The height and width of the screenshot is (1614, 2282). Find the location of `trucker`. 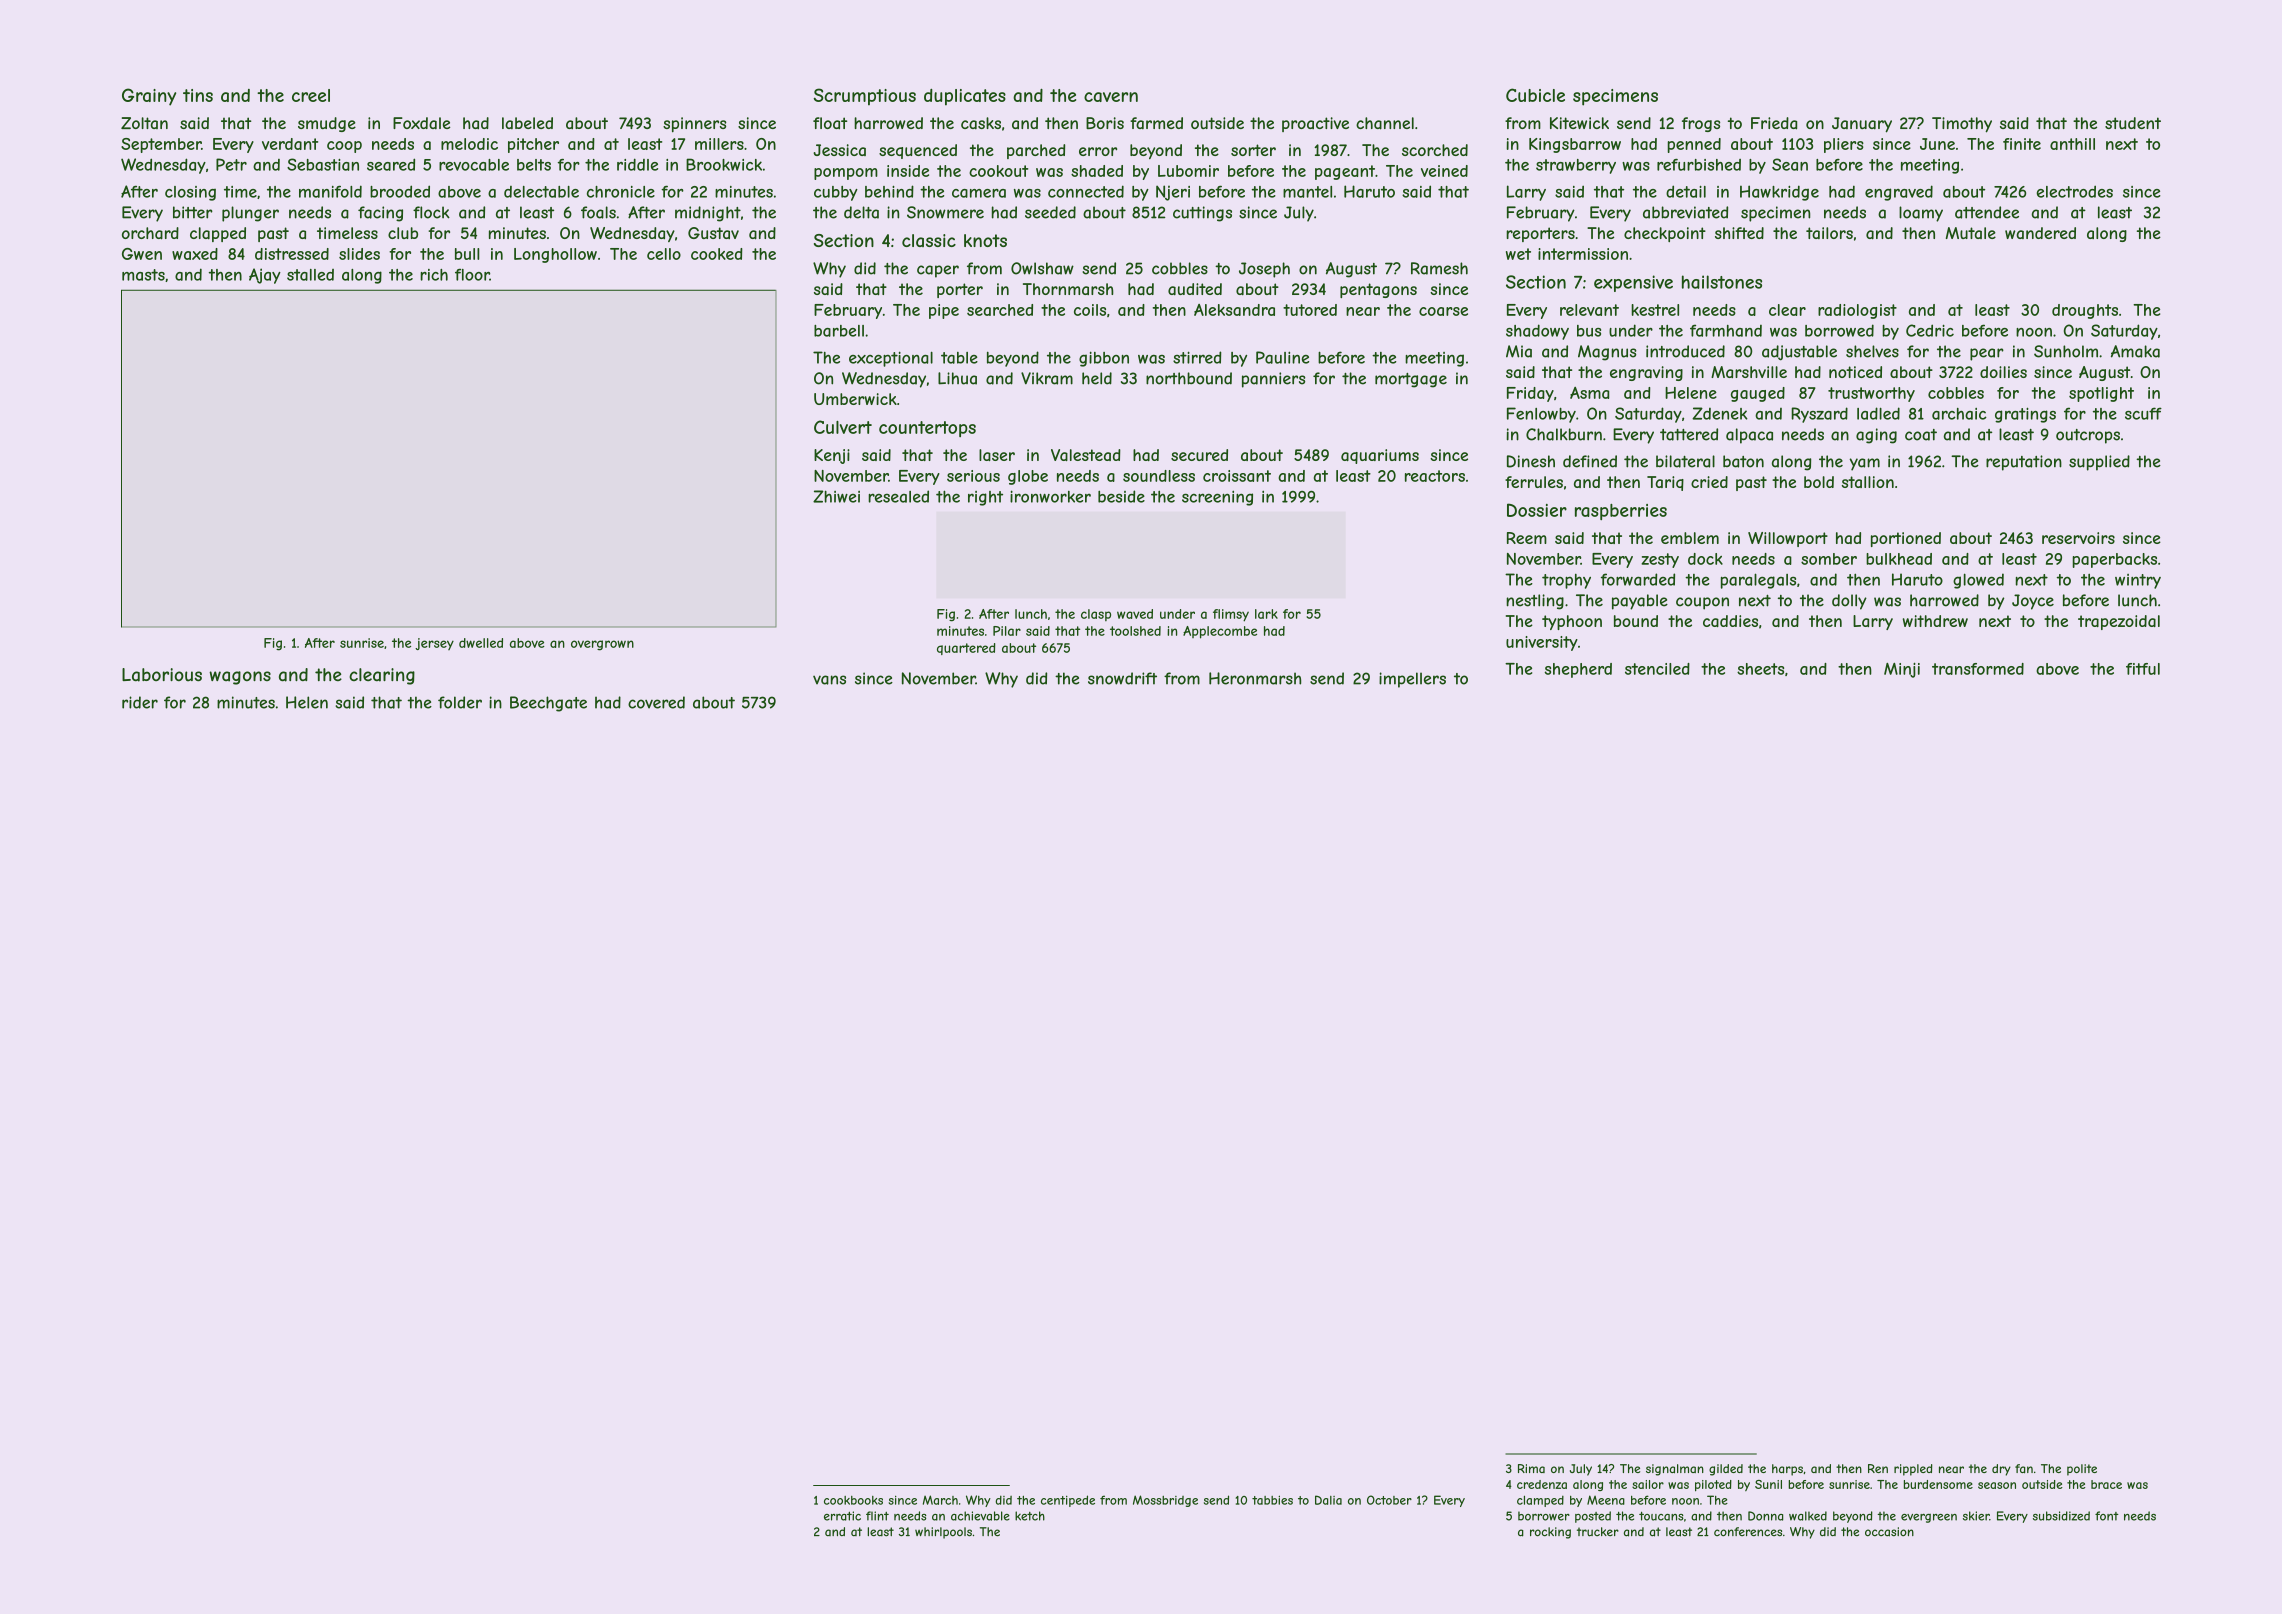

trucker is located at coordinates (1598, 1532).
